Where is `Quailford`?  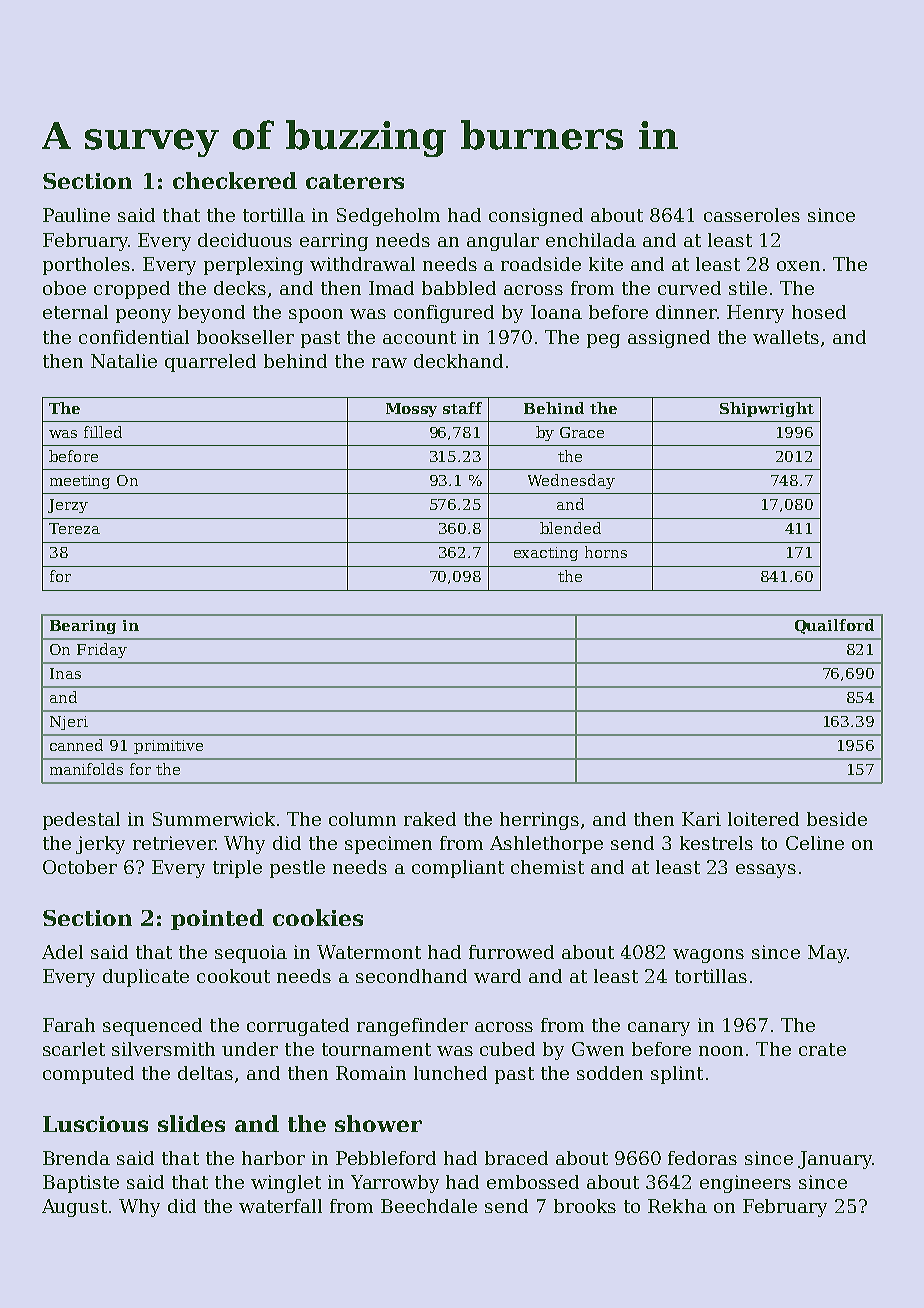
Quailford is located at coordinates (834, 626).
